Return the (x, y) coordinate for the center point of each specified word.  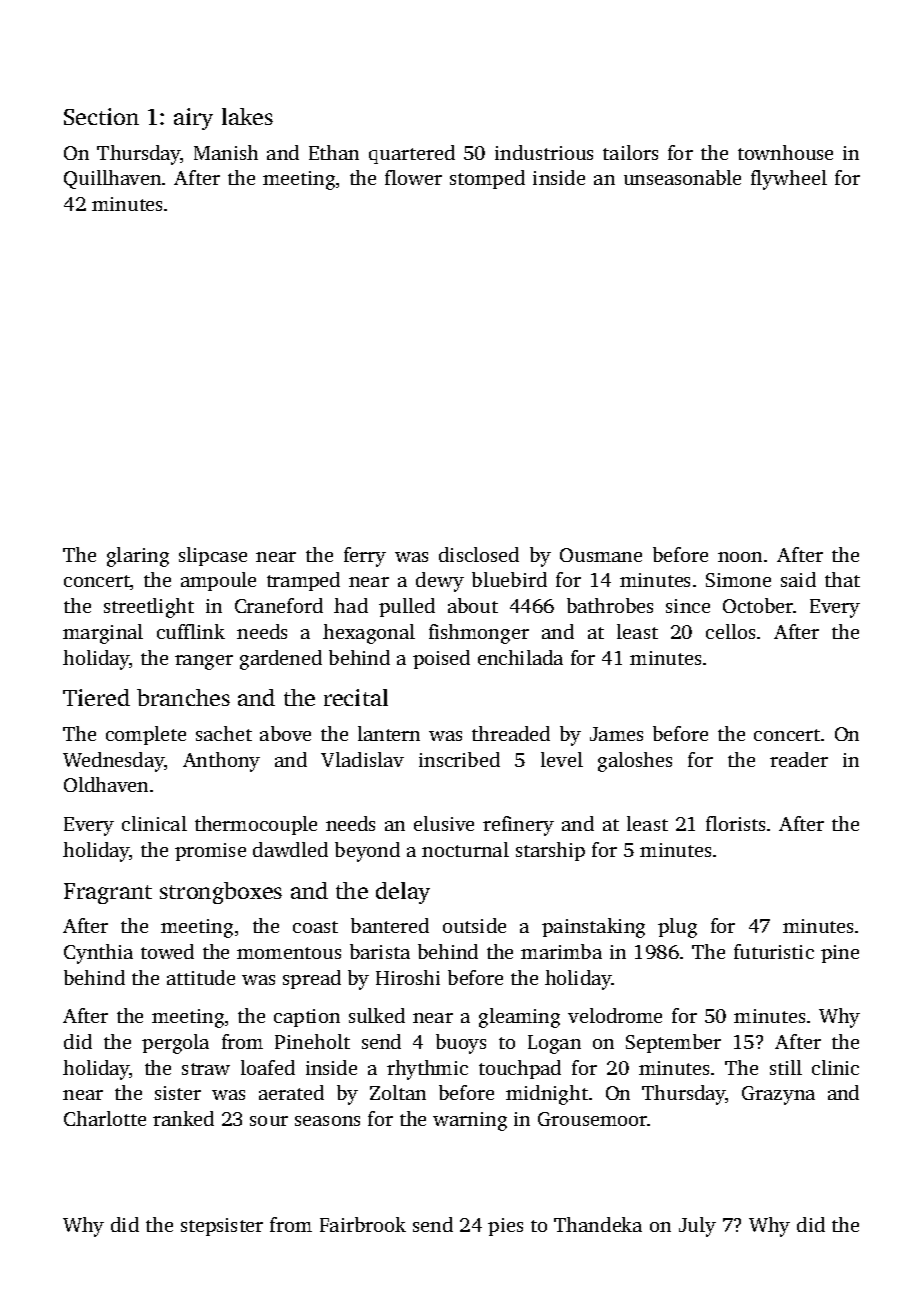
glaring (138, 557)
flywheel (789, 180)
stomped (487, 179)
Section (101, 116)
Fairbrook (363, 1224)
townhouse (785, 152)
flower (413, 177)
